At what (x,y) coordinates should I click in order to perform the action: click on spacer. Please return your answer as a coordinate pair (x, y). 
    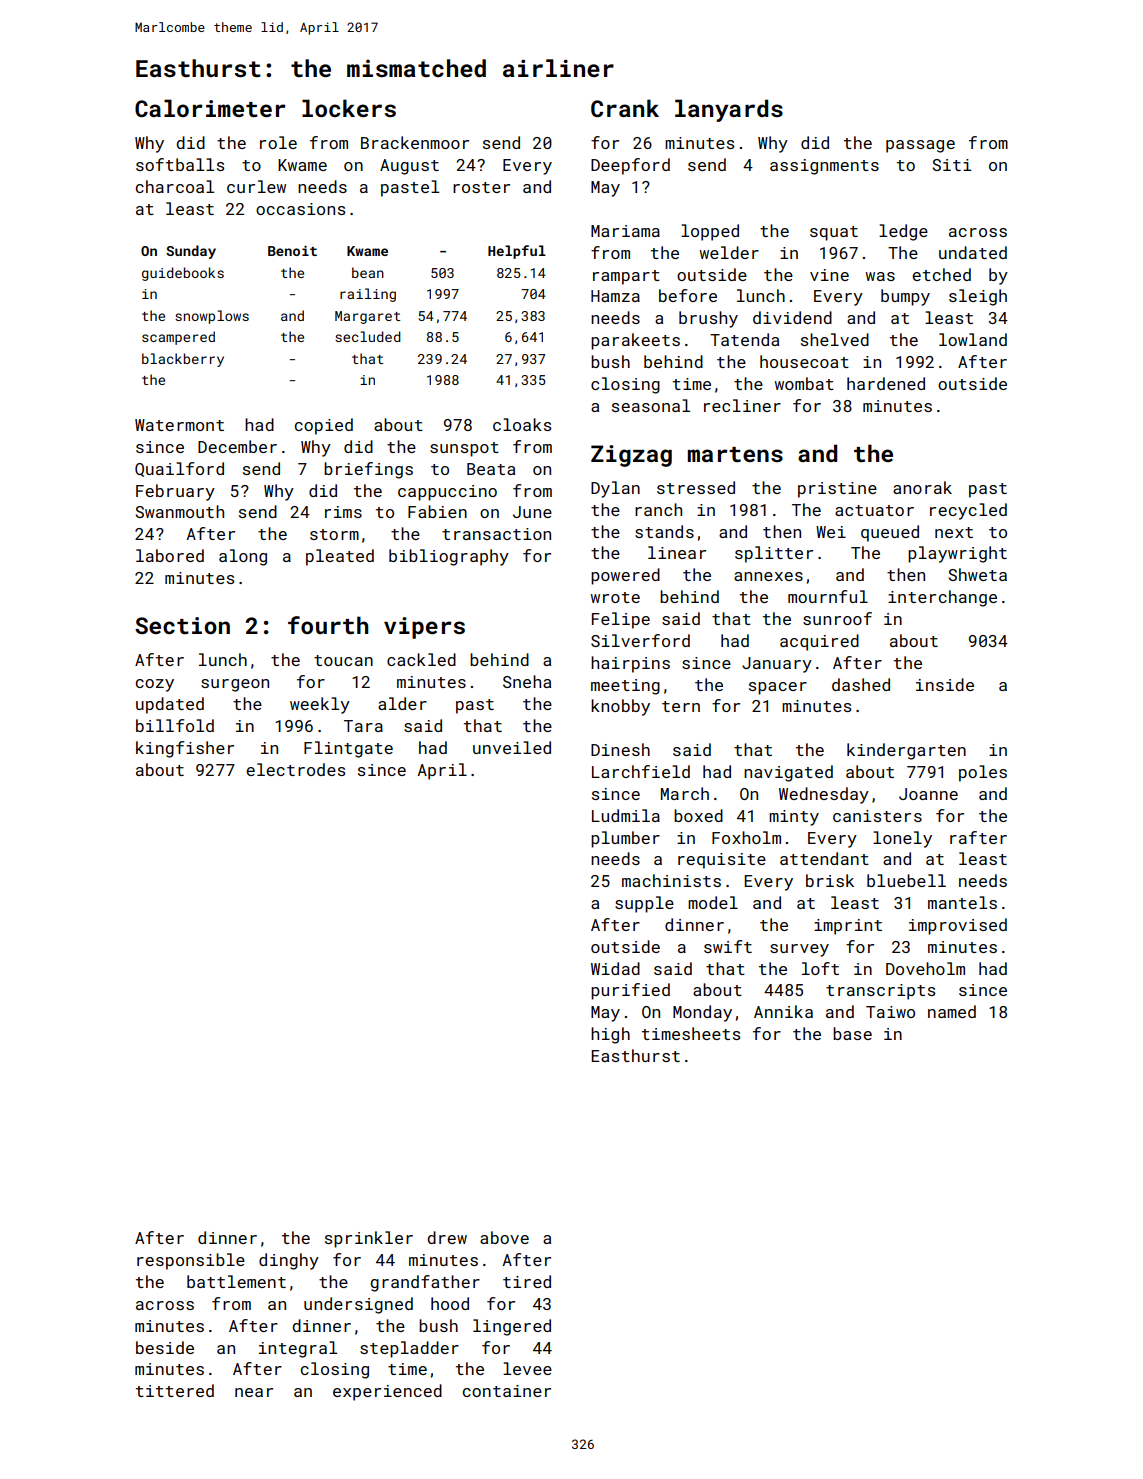
    Looking at the image, I should click on (778, 688).
